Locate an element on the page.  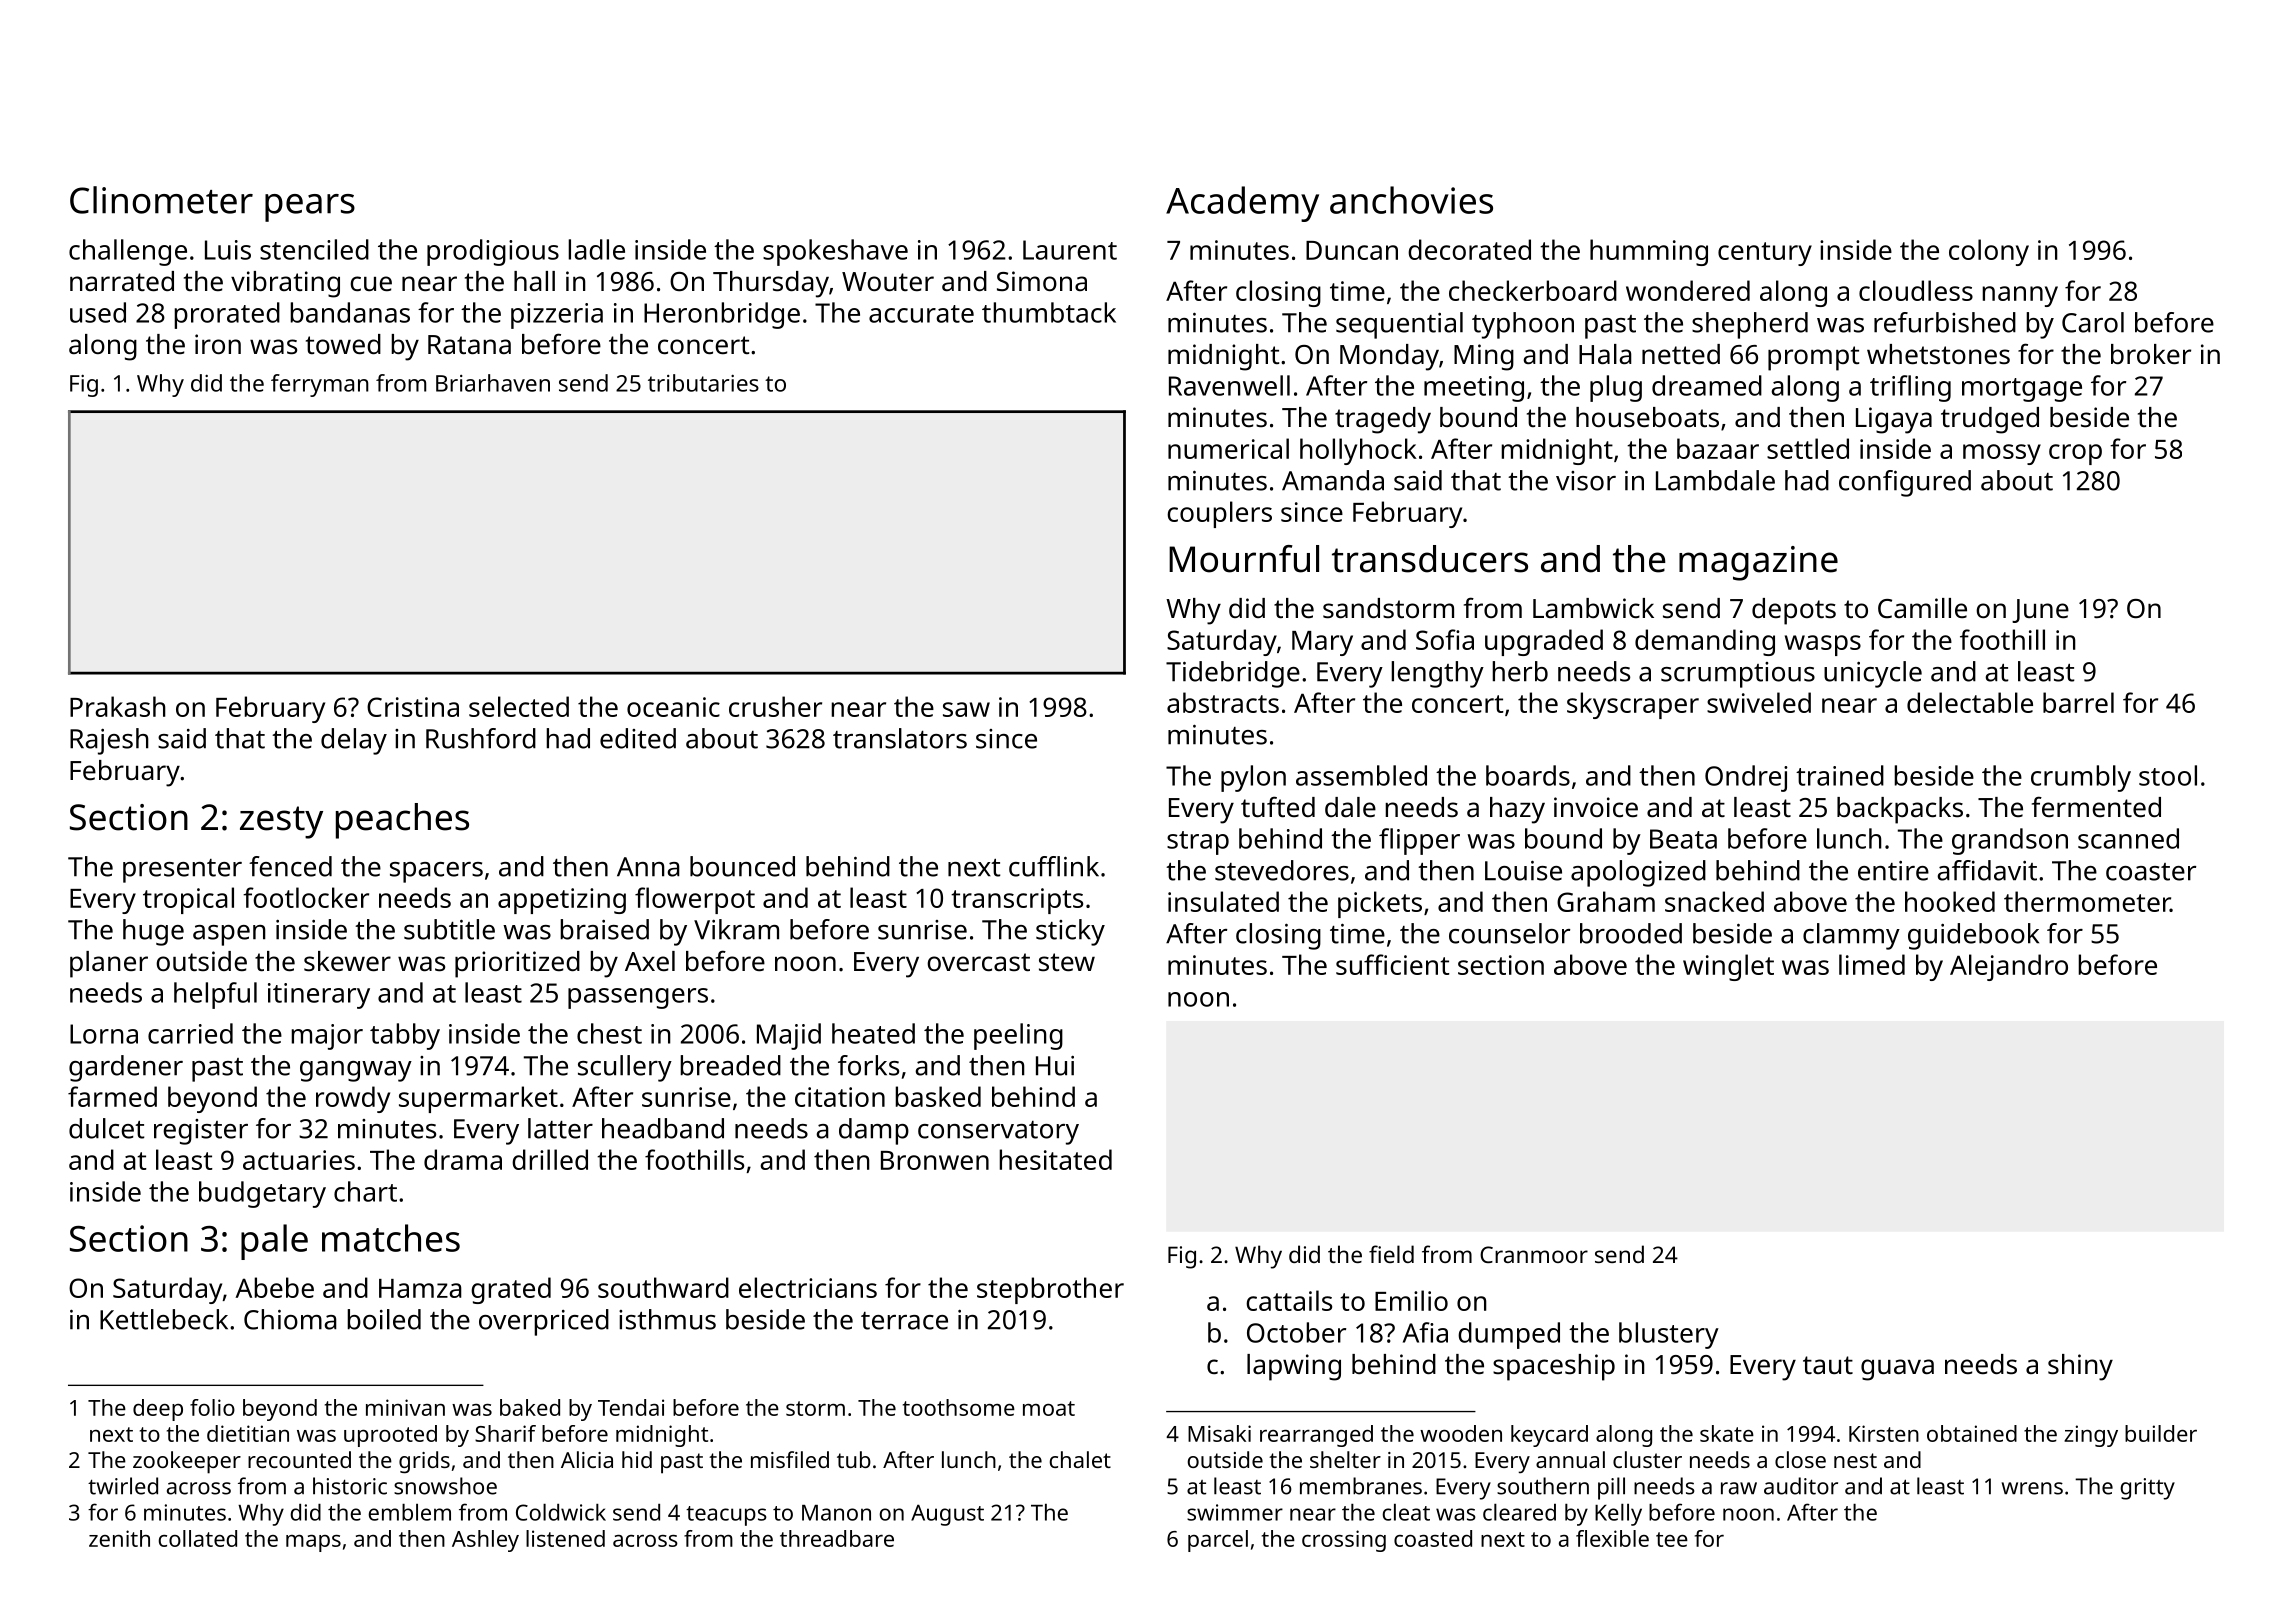
assembled is located at coordinates (1361, 775).
